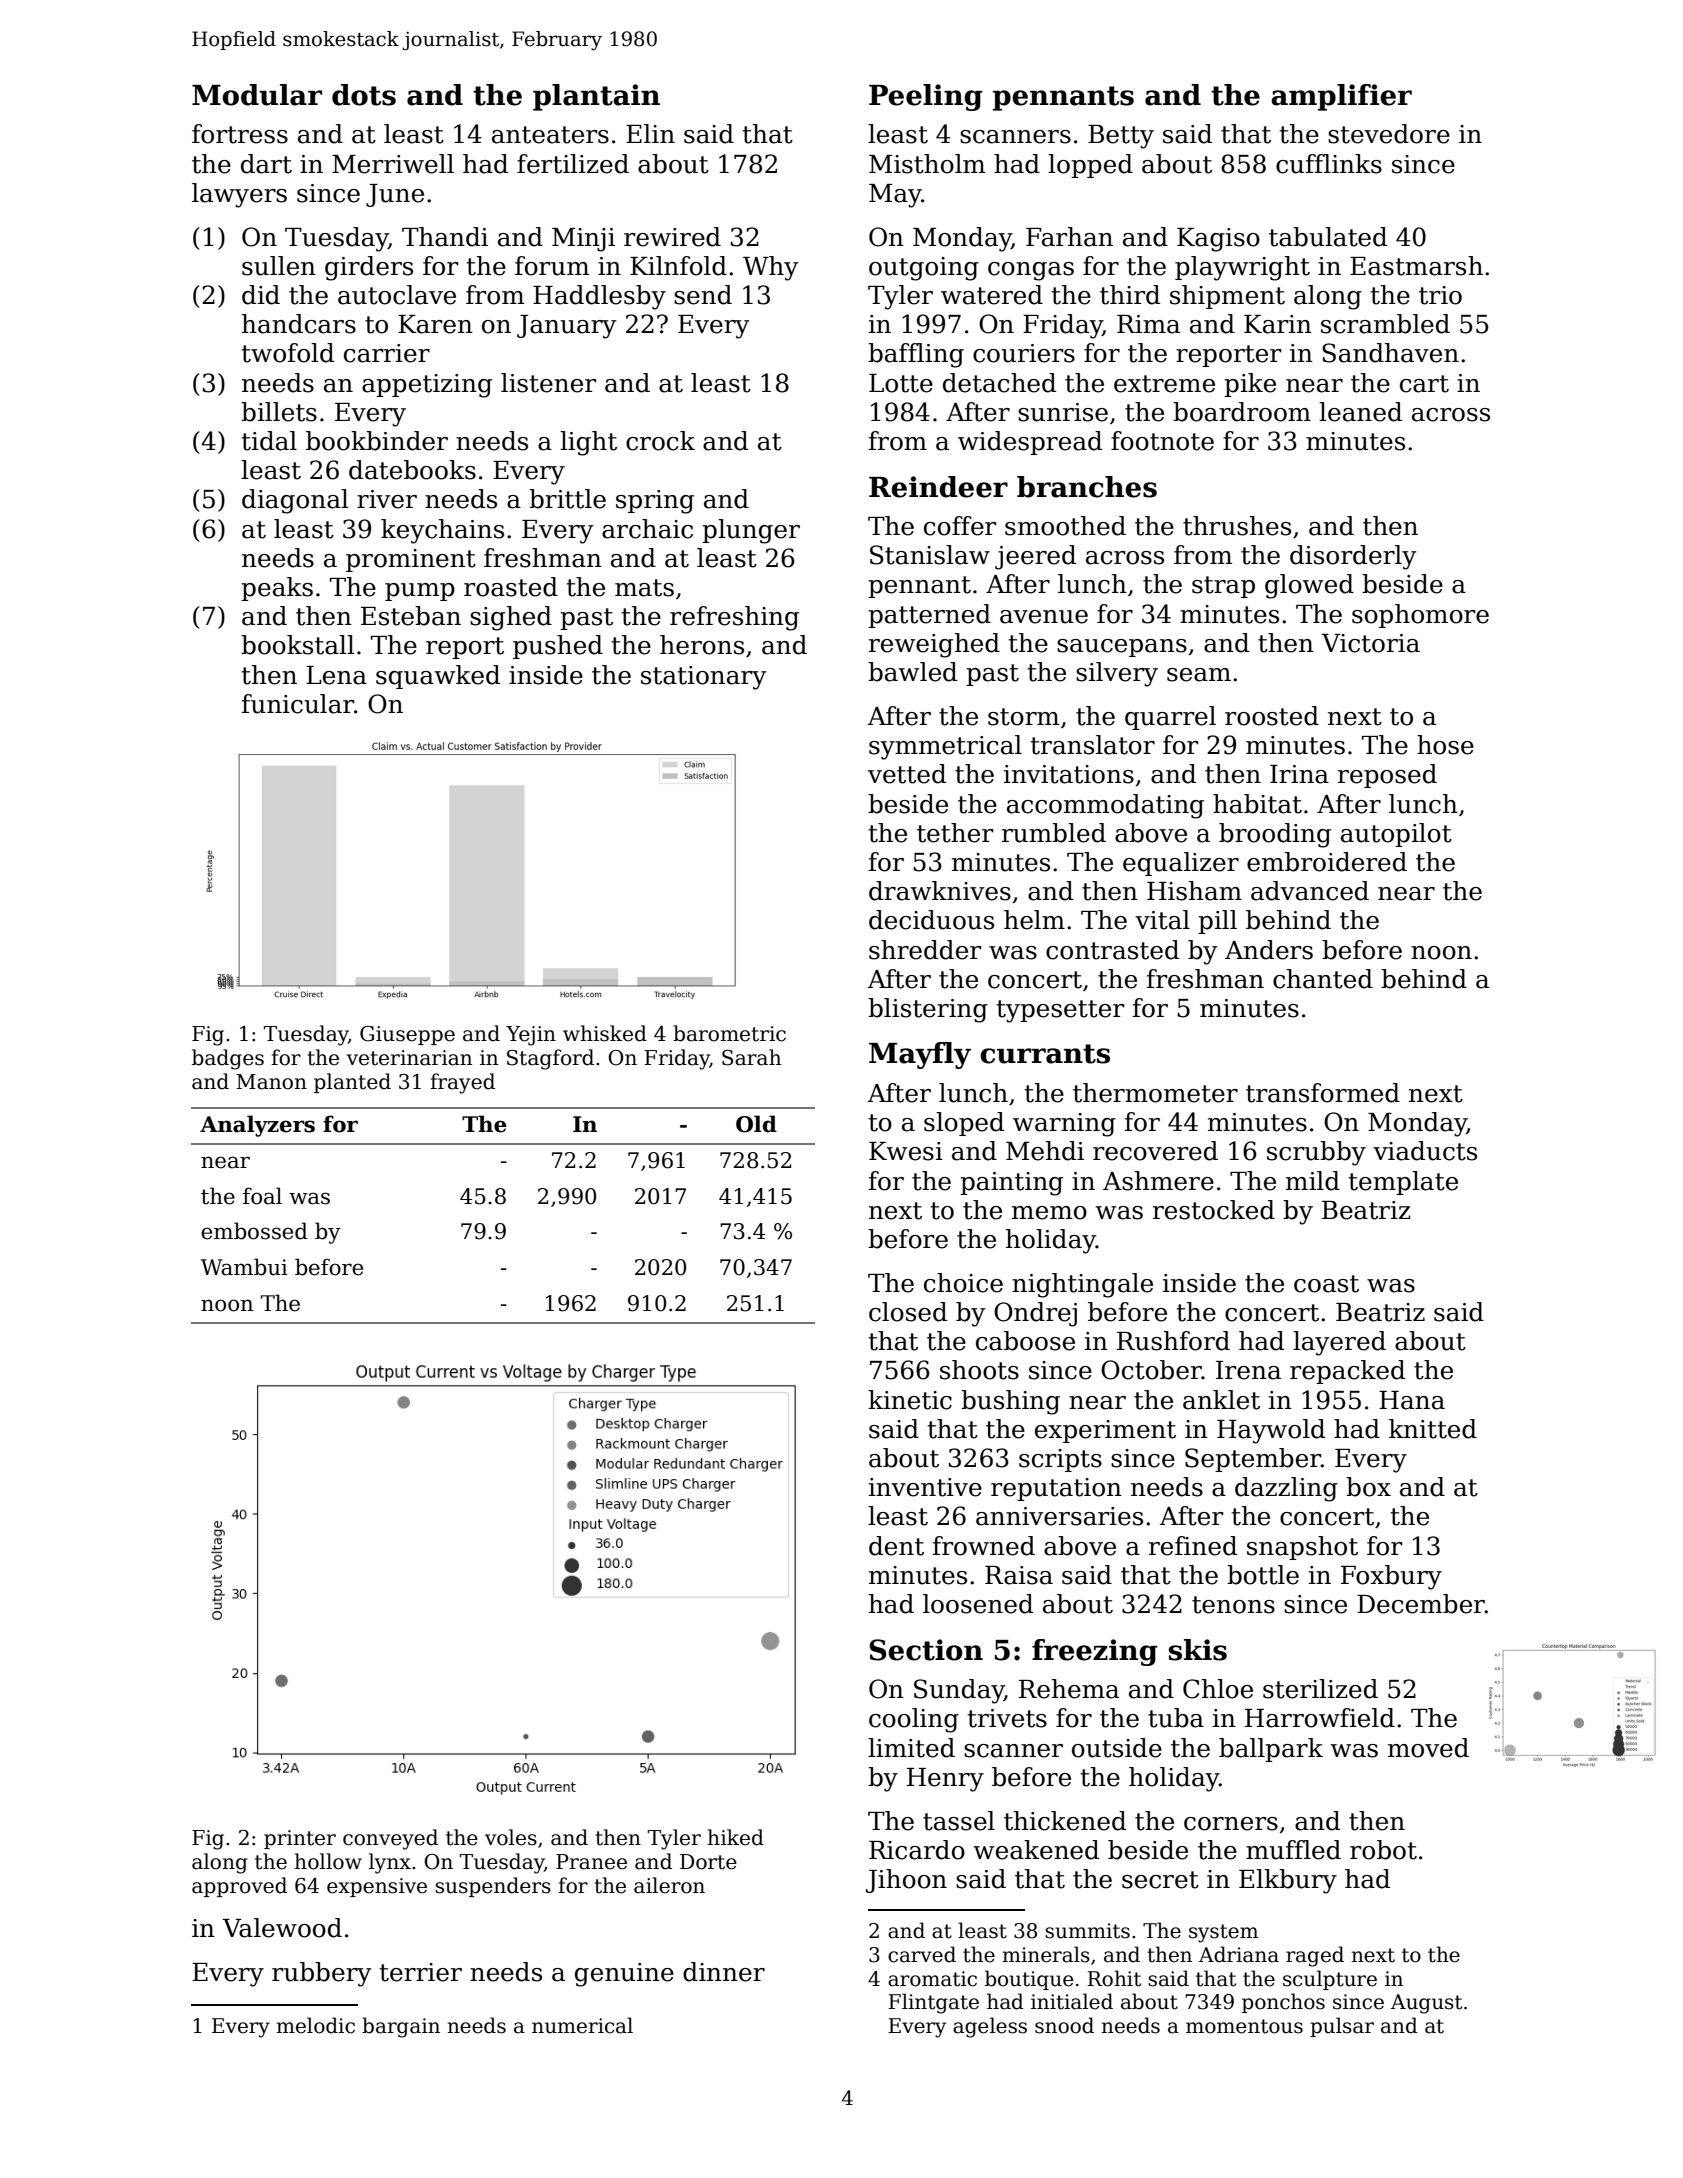  What do you see at coordinates (244, 1267) in the image?
I see `Wambui` at bounding box center [244, 1267].
